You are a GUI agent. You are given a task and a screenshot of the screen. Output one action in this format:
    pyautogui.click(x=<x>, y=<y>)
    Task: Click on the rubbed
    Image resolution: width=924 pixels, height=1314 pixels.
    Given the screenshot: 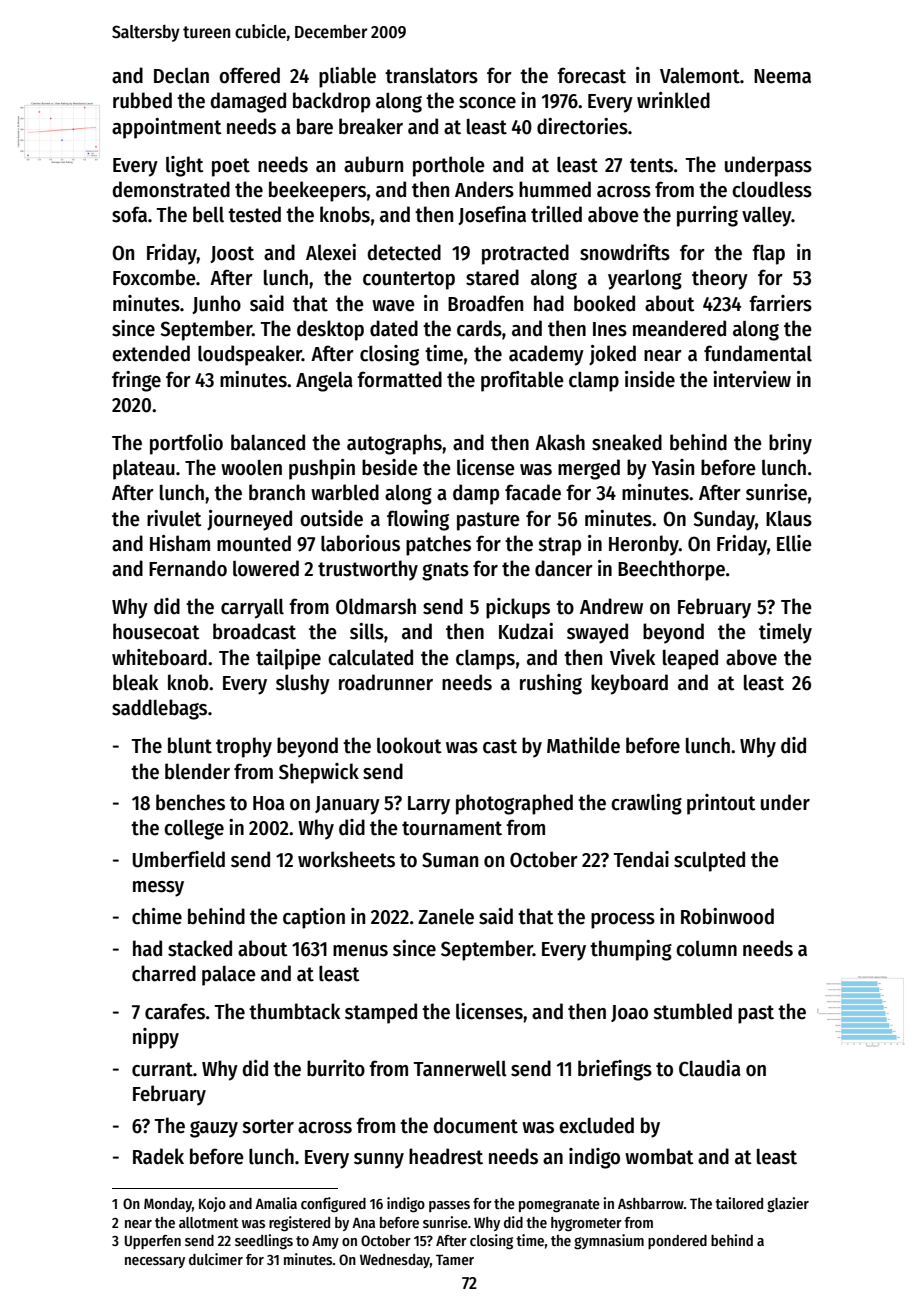 What is the action you would take?
    pyautogui.click(x=142, y=100)
